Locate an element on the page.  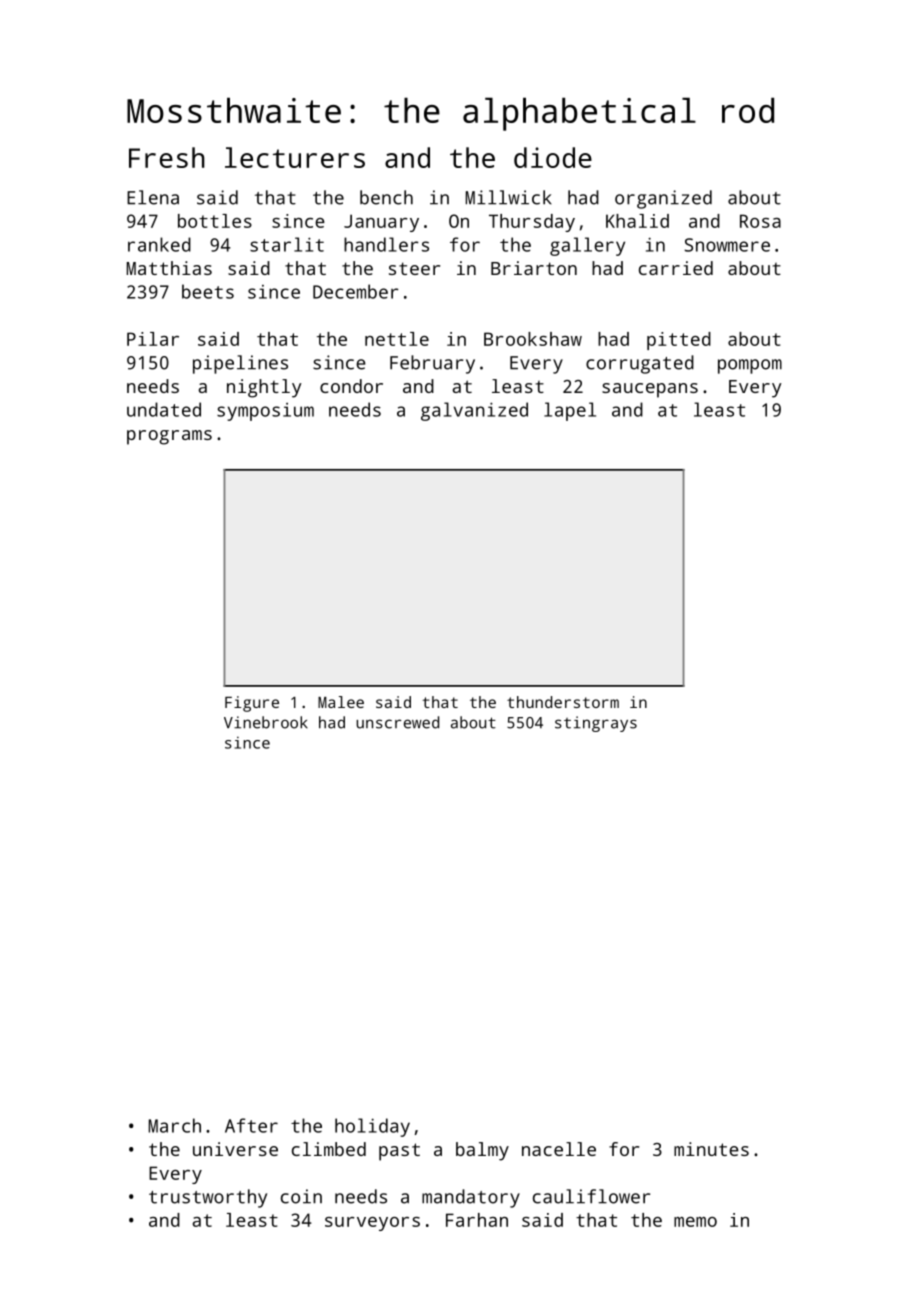
lecturers is located at coordinates (295, 157).
